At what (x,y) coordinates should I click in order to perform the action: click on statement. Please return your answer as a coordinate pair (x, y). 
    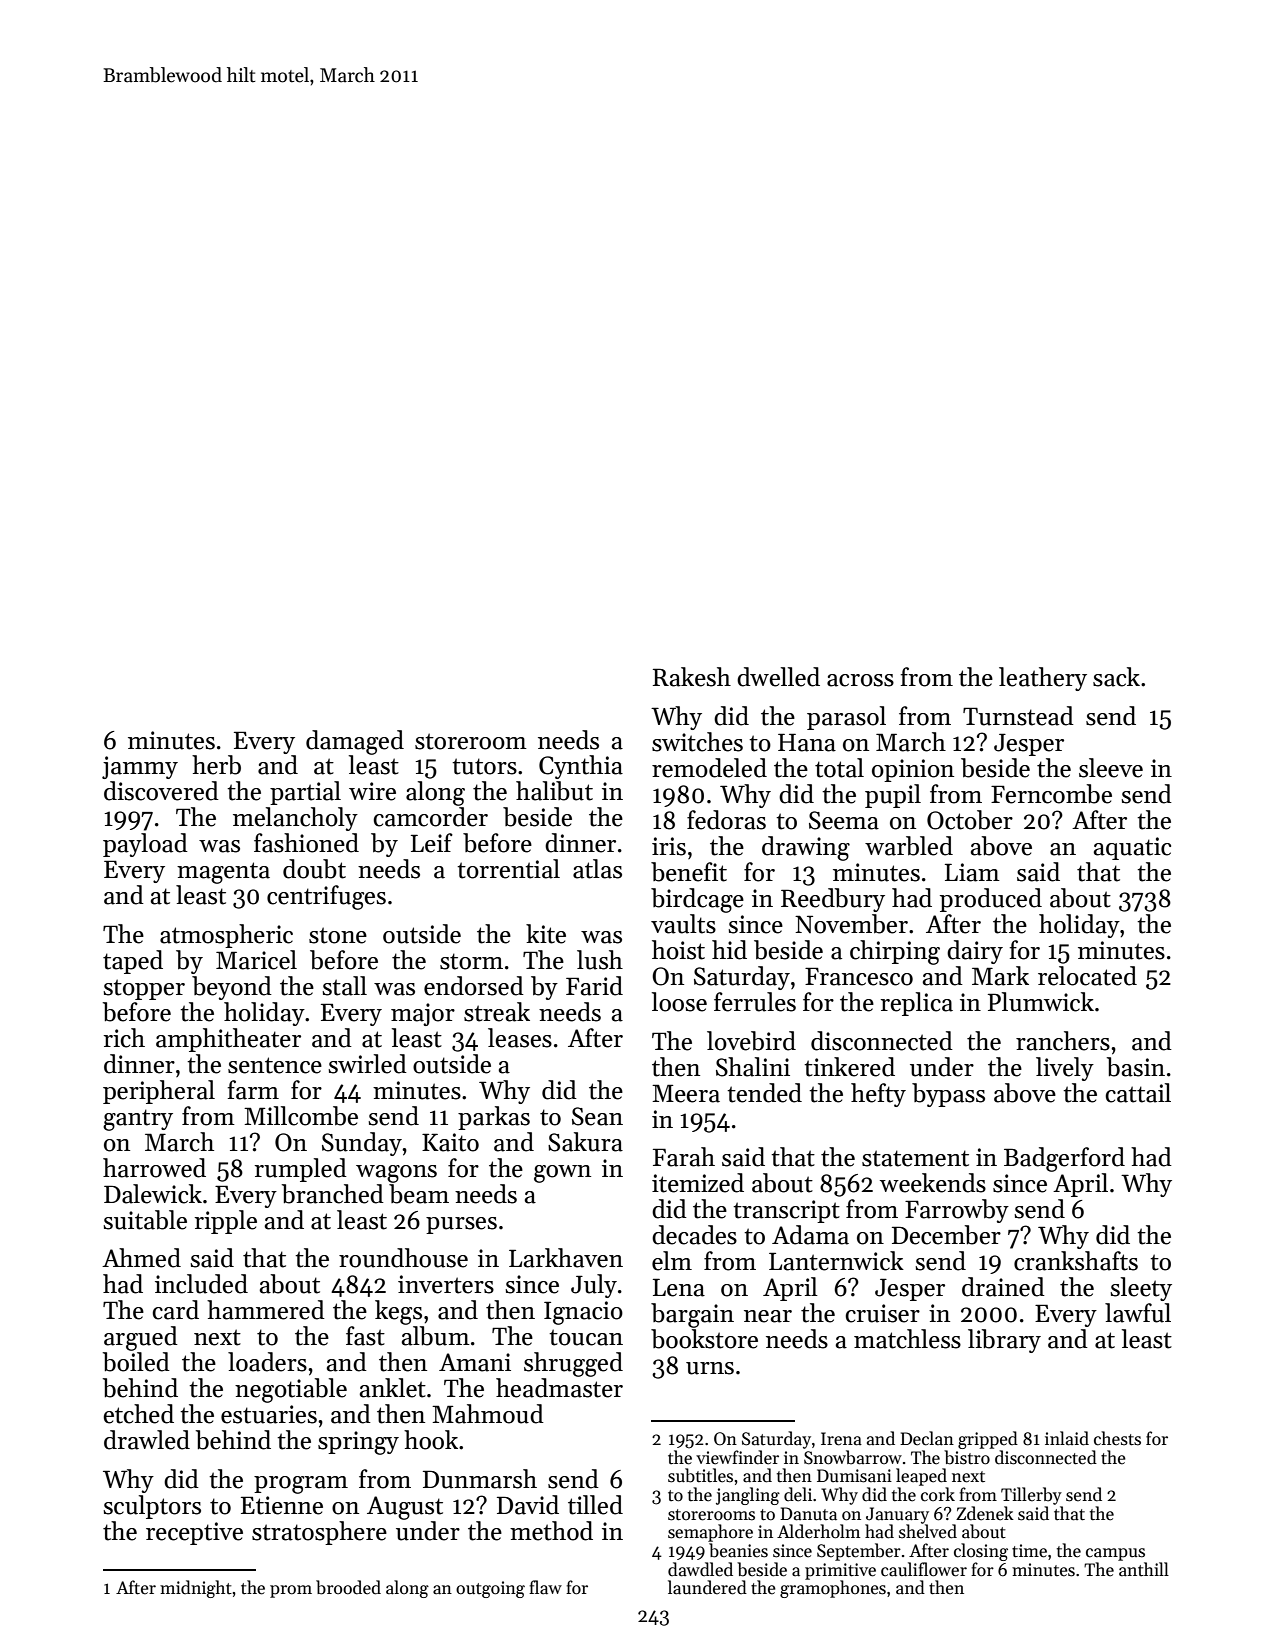
    Looking at the image, I should click on (915, 1158).
